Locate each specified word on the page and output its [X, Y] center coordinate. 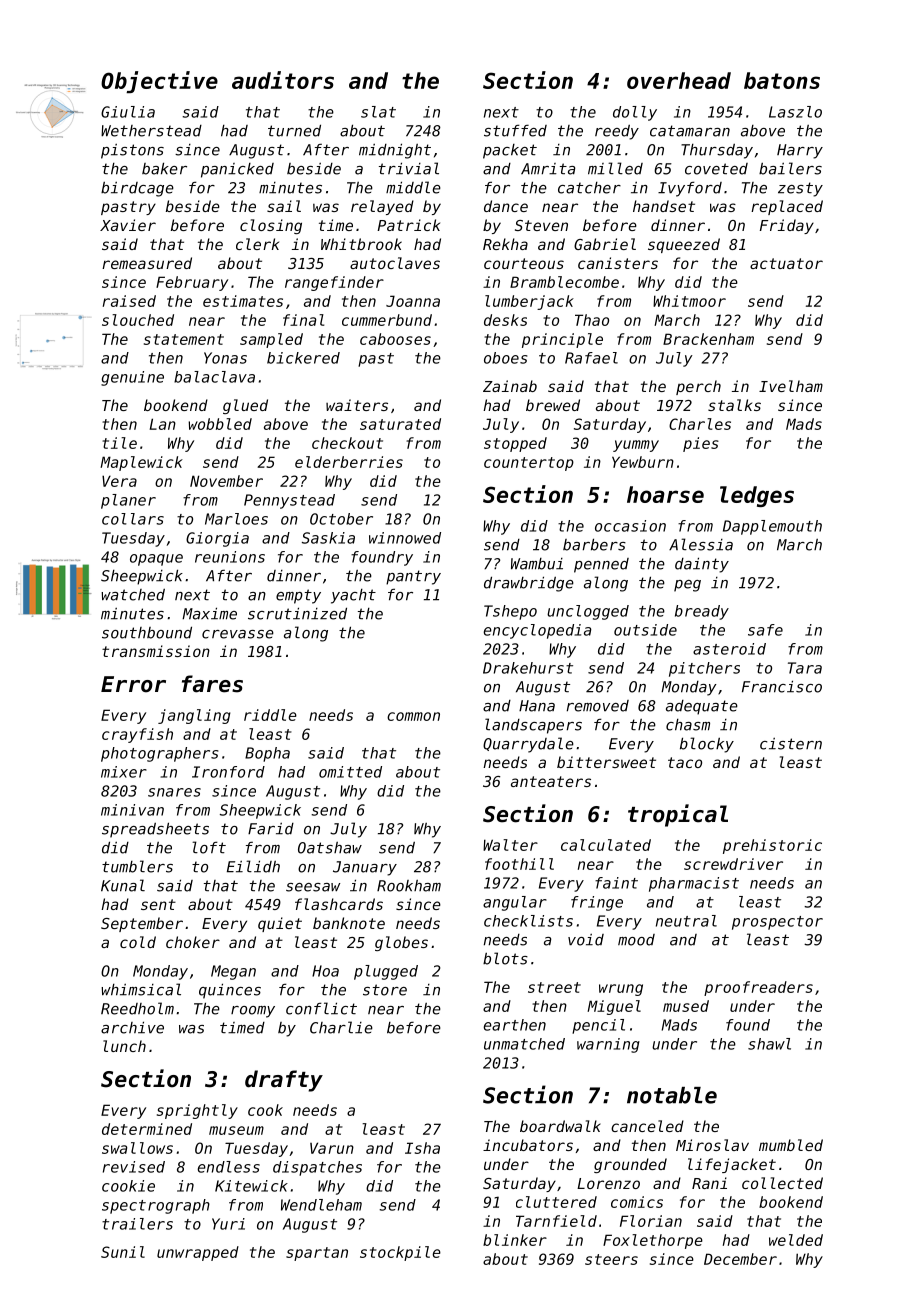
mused [686, 1006]
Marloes [236, 519]
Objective [159, 82]
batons [782, 80]
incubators [528, 1145]
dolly [635, 113]
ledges [757, 496]
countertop [529, 464]
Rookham [409, 886]
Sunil [123, 1252]
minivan [132, 810]
